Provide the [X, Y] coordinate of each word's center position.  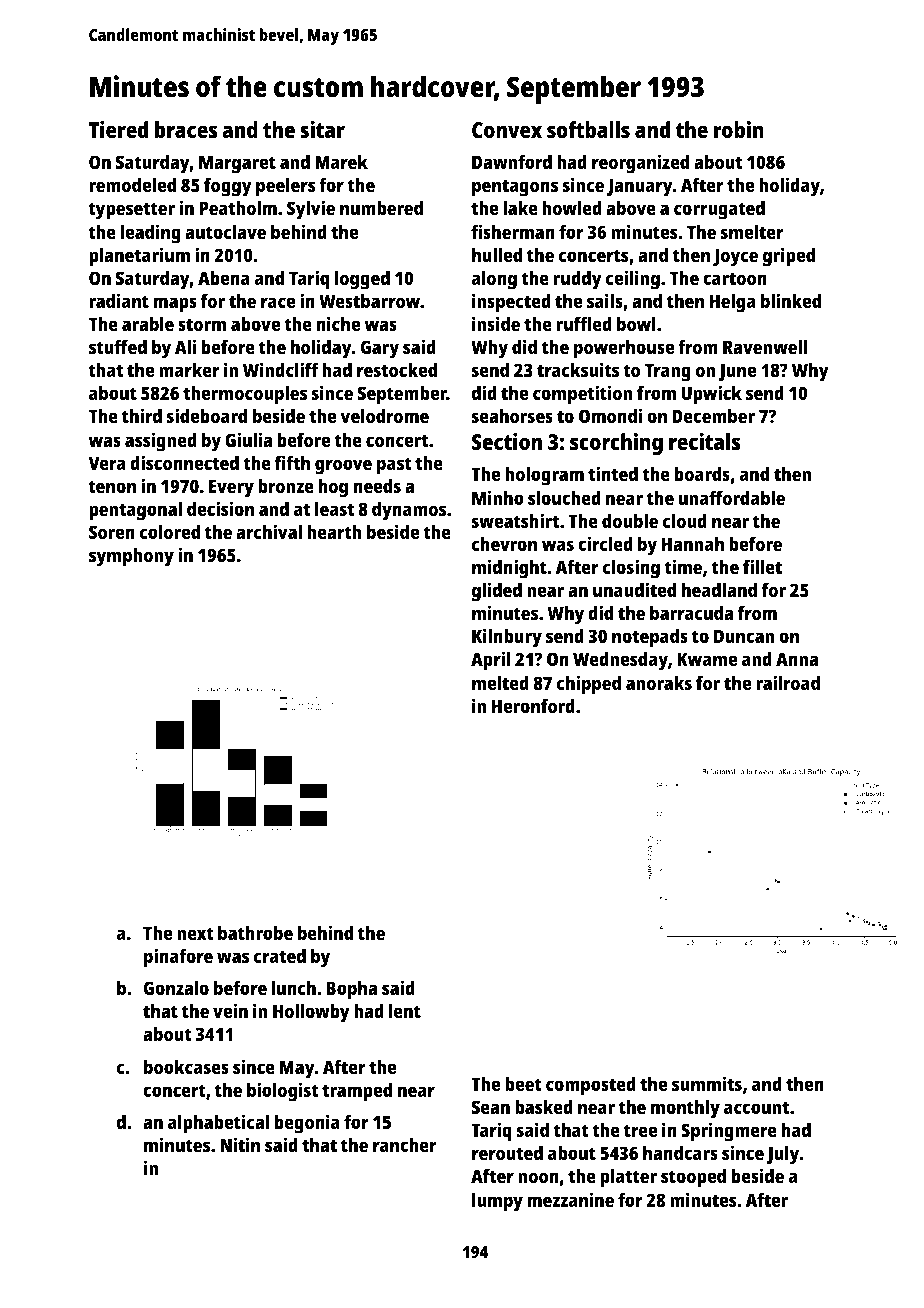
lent [405, 1011]
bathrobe [255, 933]
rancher [405, 1145]
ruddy [578, 280]
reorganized [640, 164]
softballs [588, 129]
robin [739, 129]
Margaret [237, 164]
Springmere [729, 1132]
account [756, 1107]
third [142, 415]
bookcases [186, 1067]
